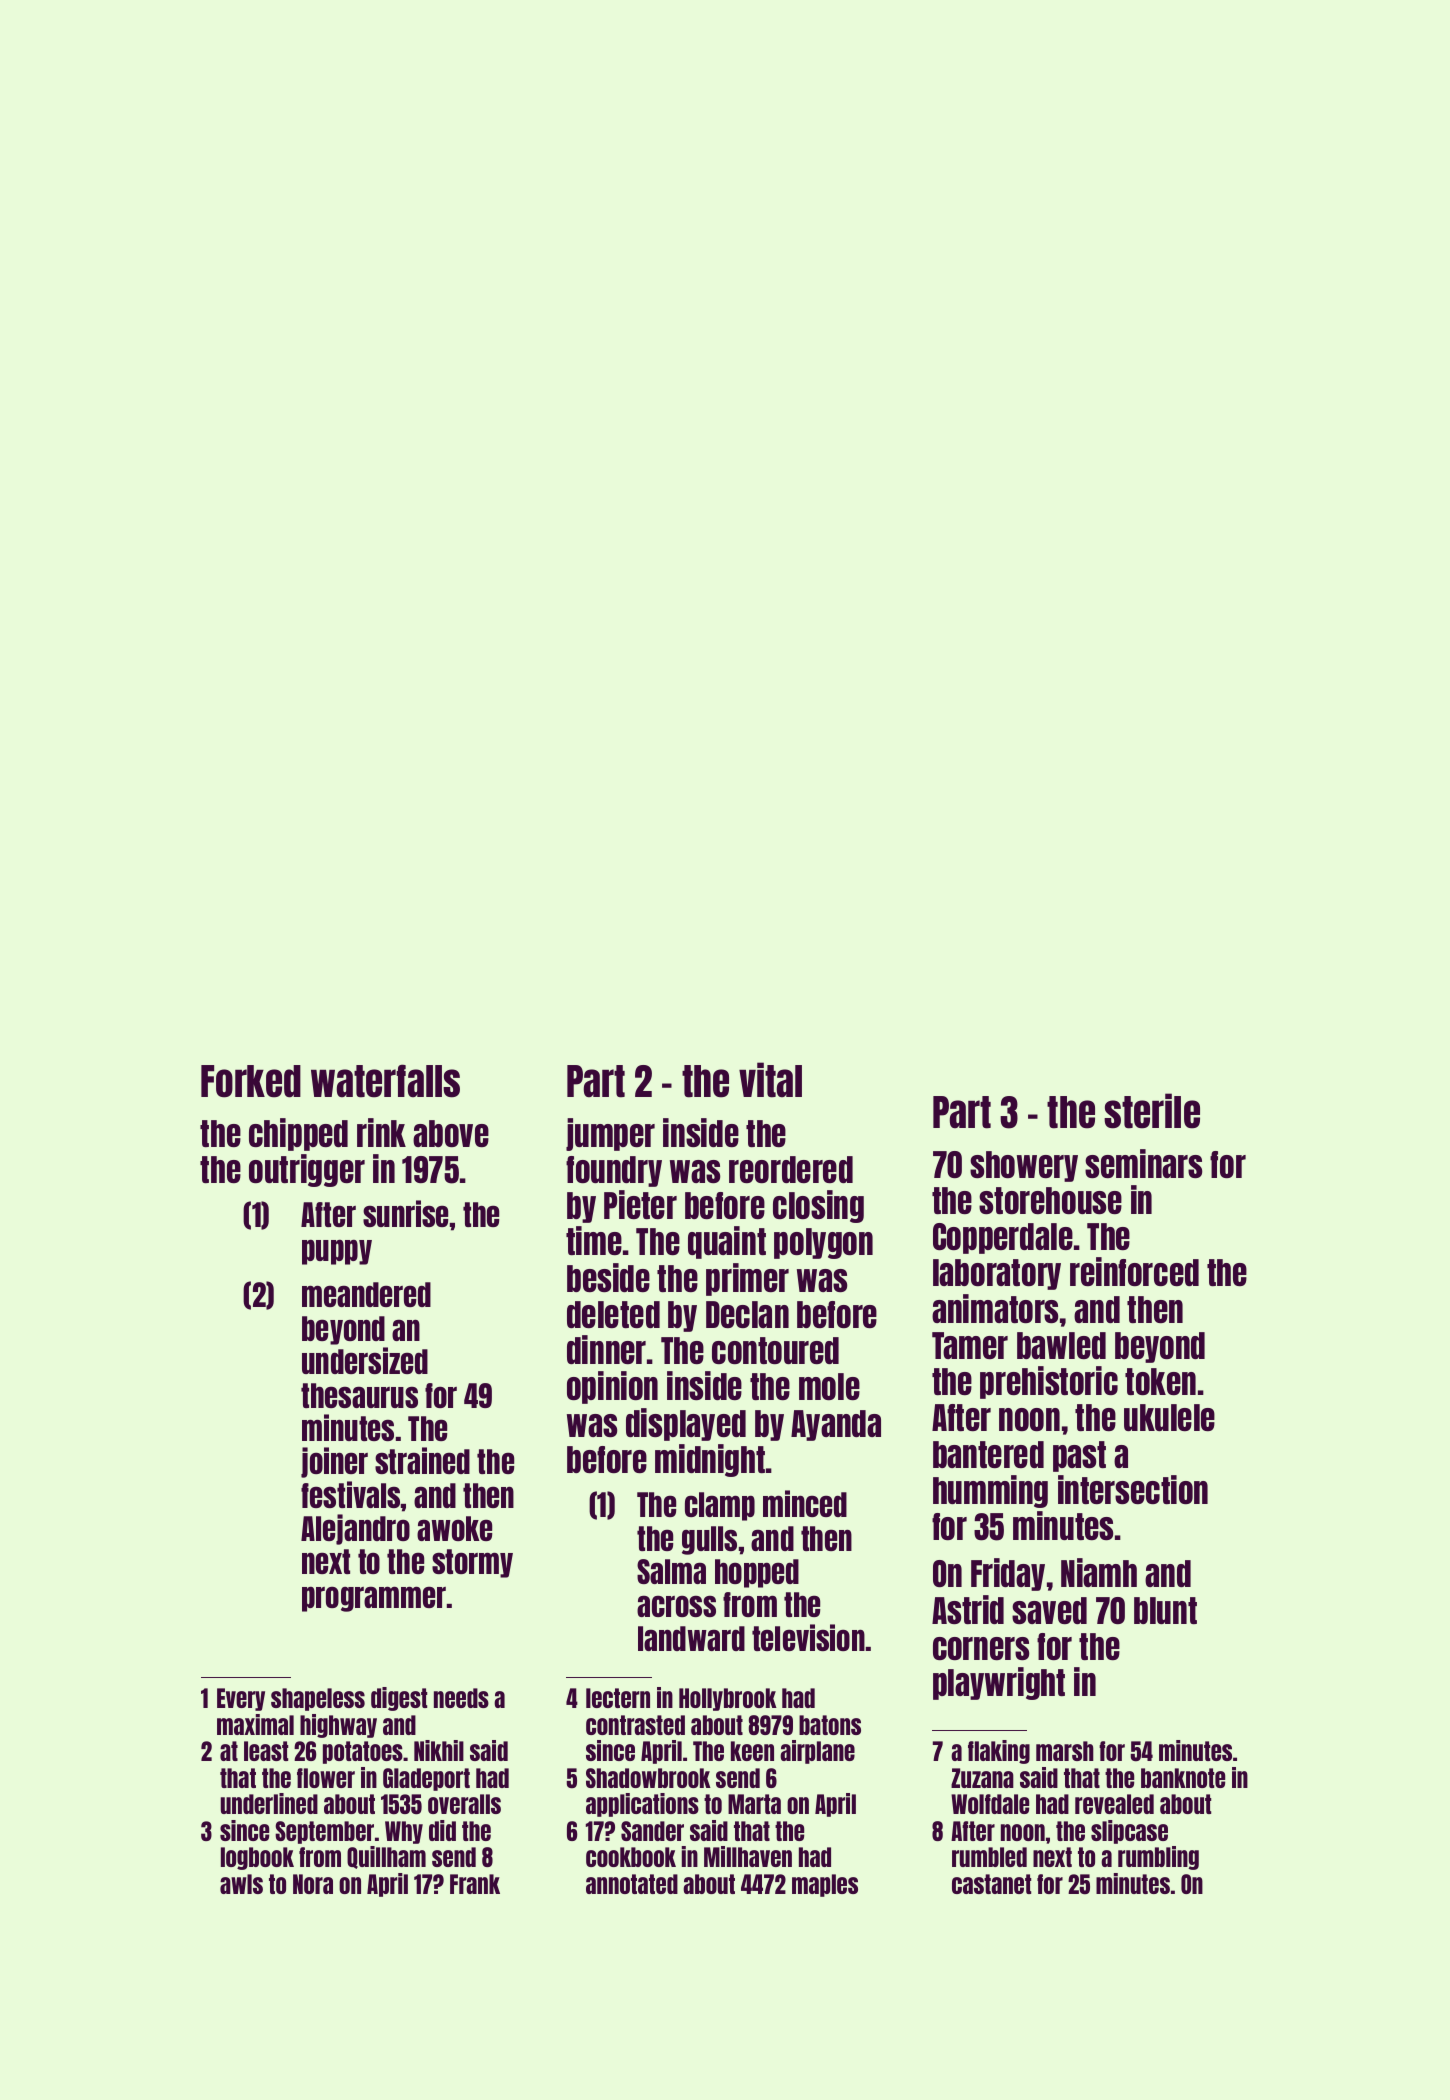 The height and width of the screenshot is (2100, 1450). What do you see at coordinates (747, 1279) in the screenshot?
I see `primer` at bounding box center [747, 1279].
